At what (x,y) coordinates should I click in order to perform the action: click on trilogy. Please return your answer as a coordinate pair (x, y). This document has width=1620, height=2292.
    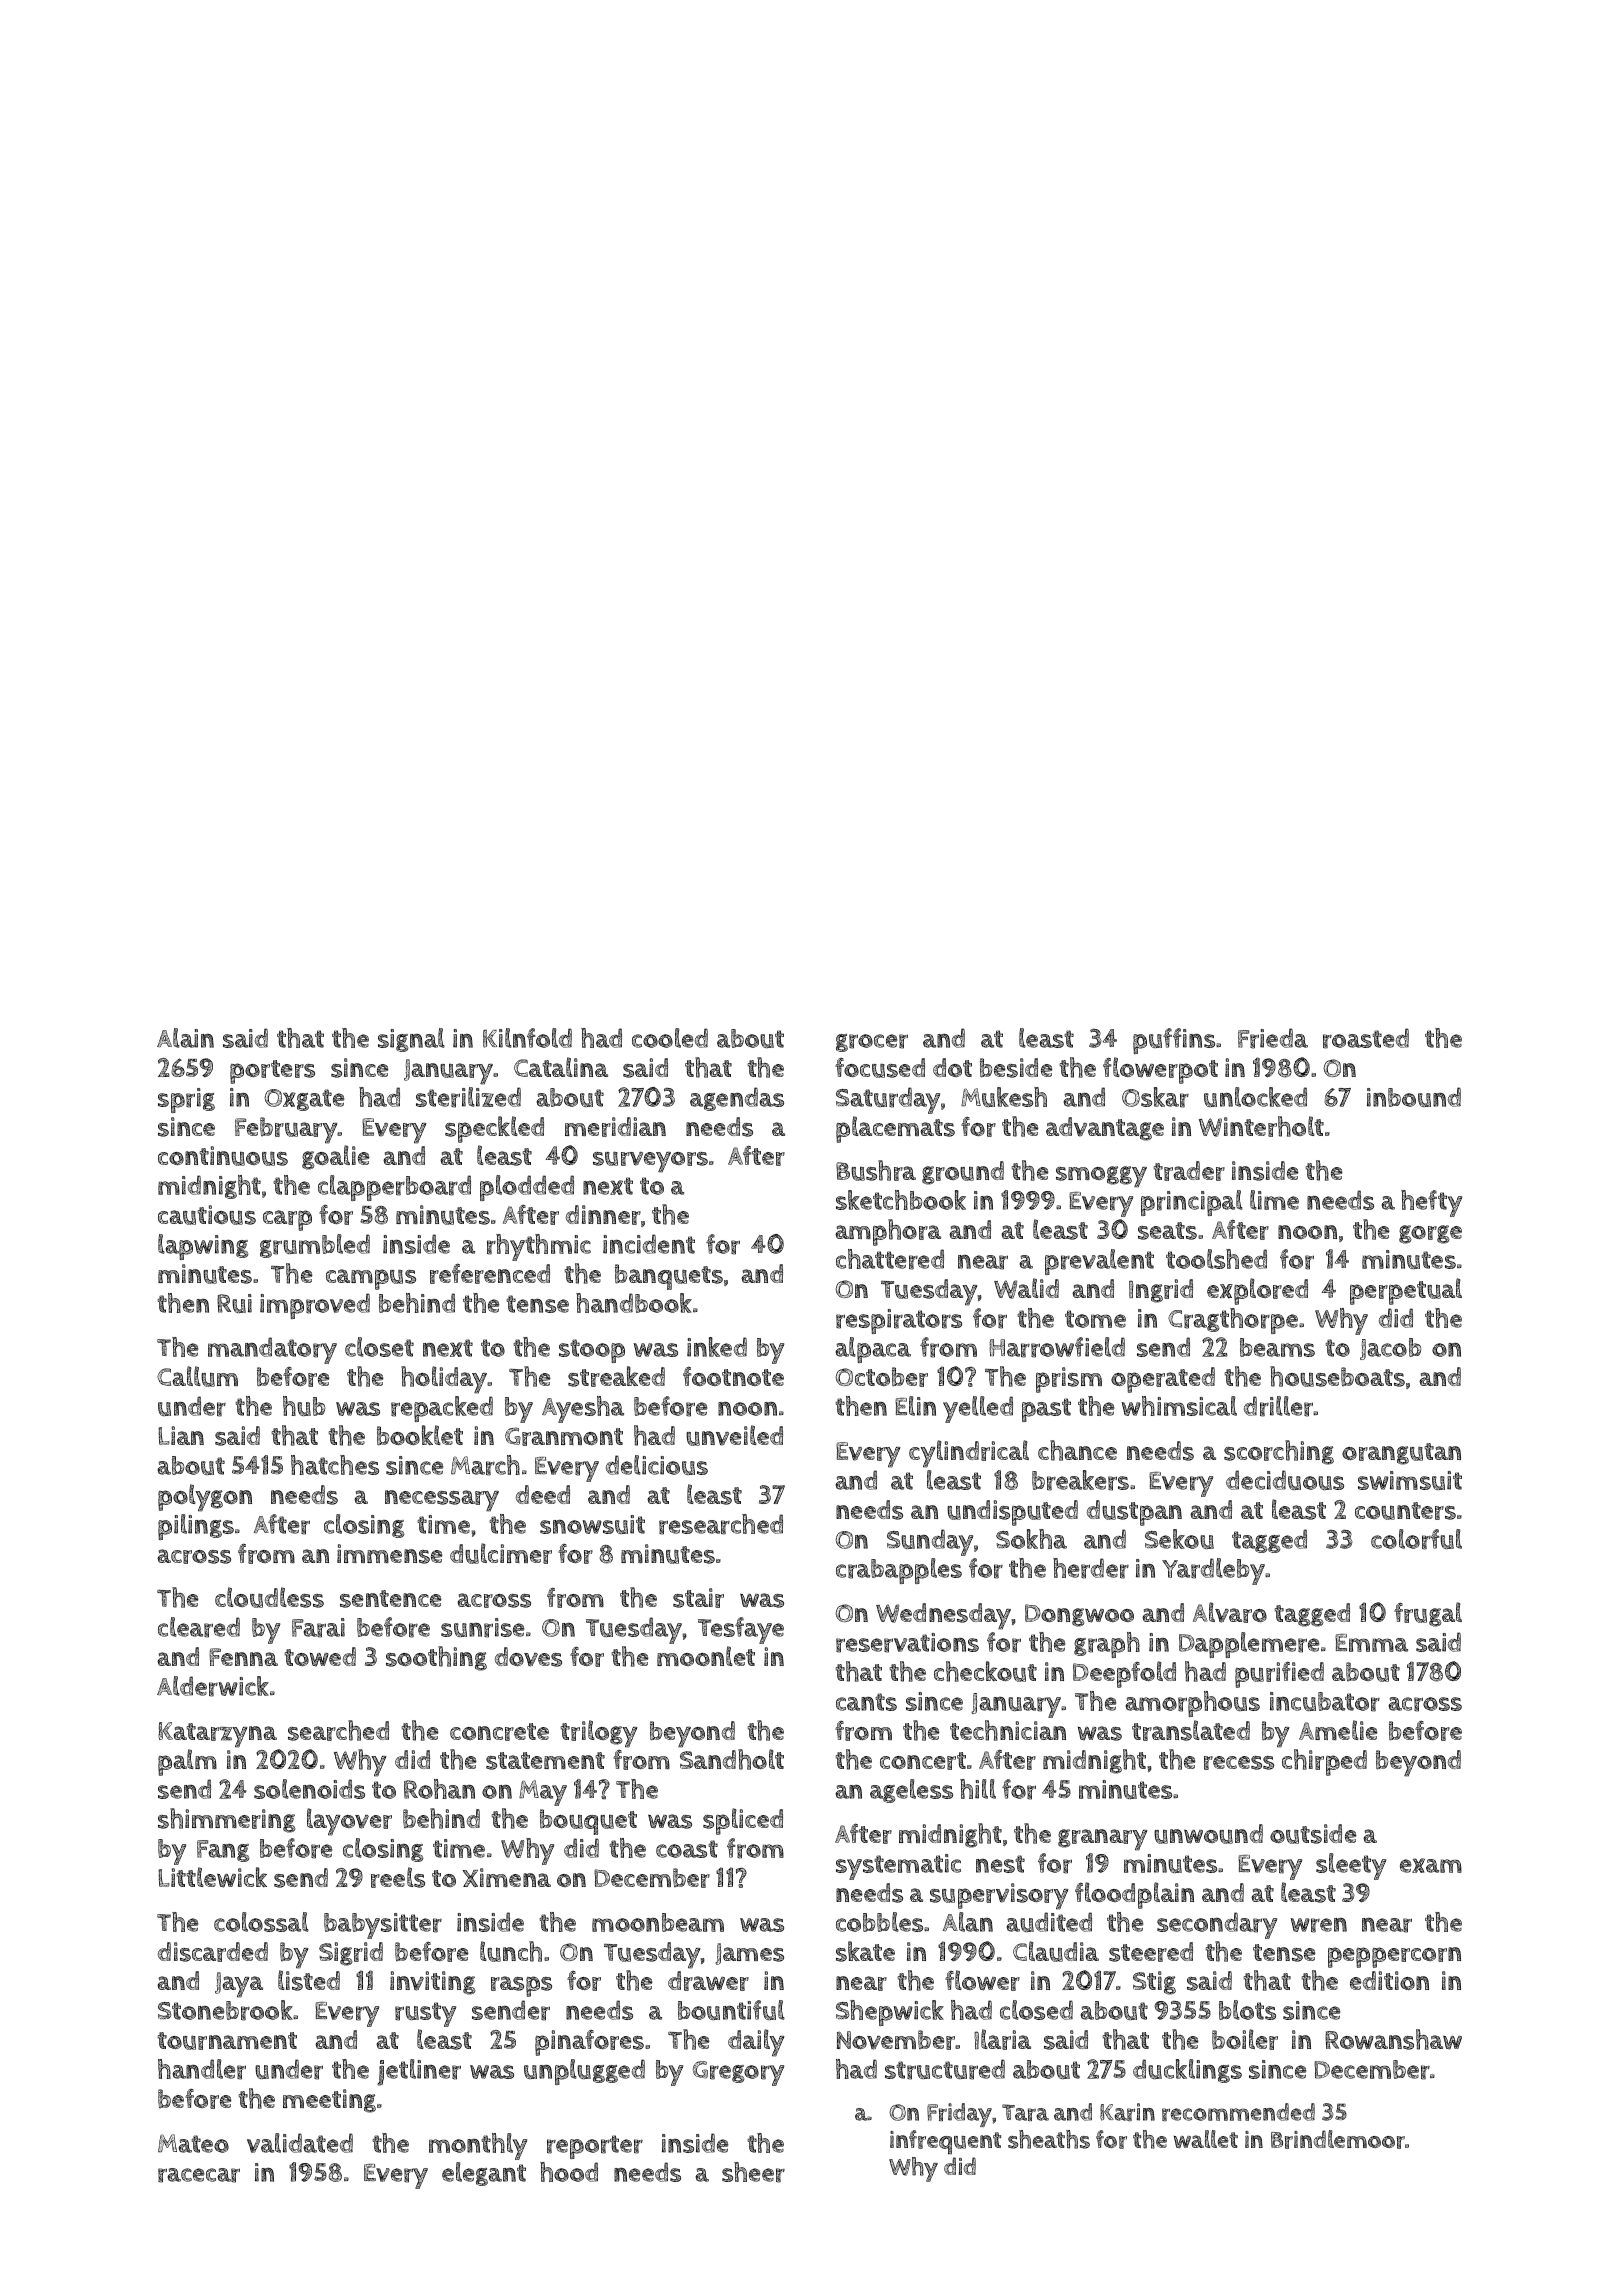
    Looking at the image, I should click on (599, 1734).
